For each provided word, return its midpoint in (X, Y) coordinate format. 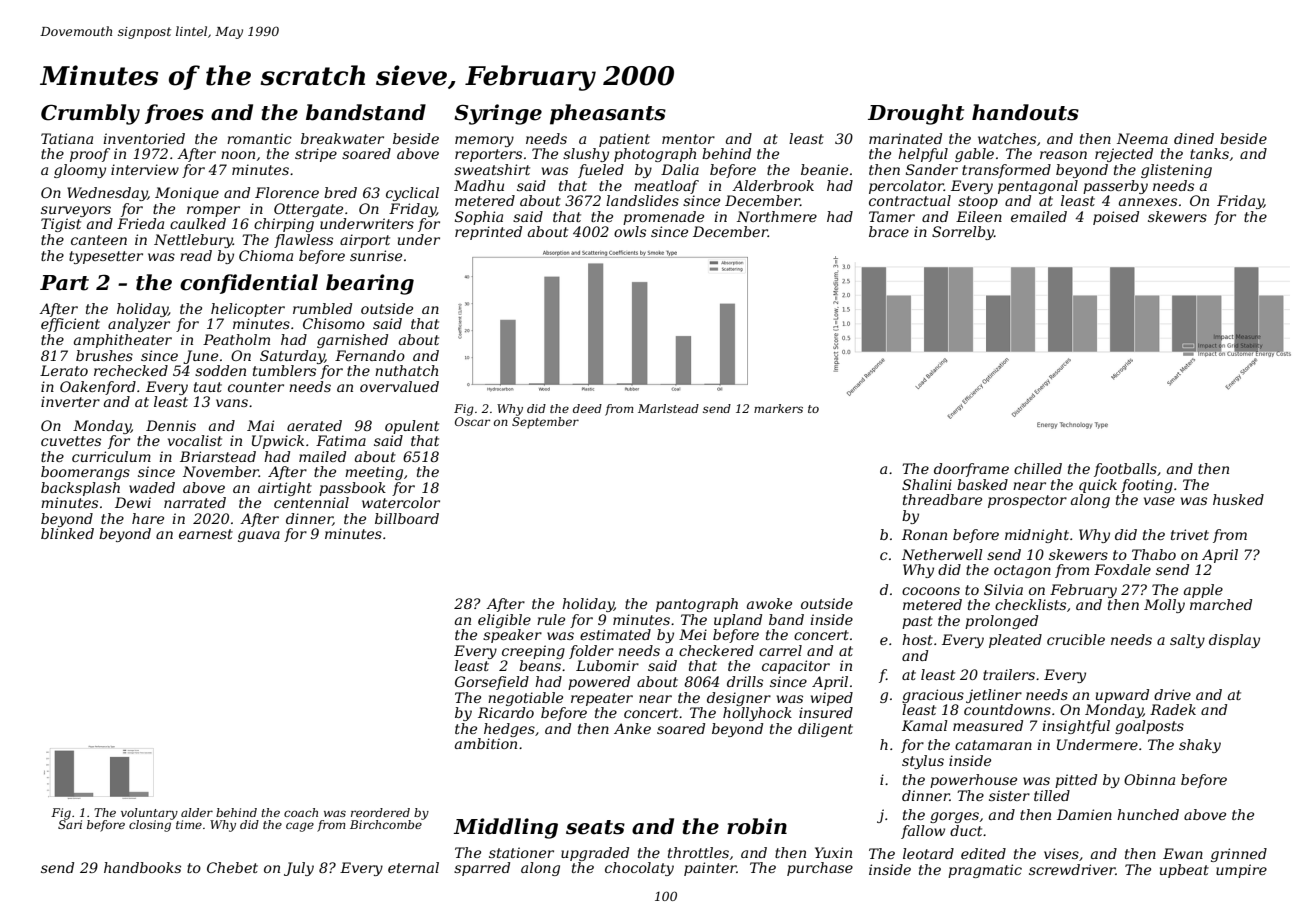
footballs (1125, 470)
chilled (1038, 468)
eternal (413, 867)
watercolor (401, 502)
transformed (1006, 171)
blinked (67, 533)
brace (889, 231)
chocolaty (639, 869)
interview (145, 169)
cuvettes (71, 441)
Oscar (472, 421)
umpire (1241, 871)
